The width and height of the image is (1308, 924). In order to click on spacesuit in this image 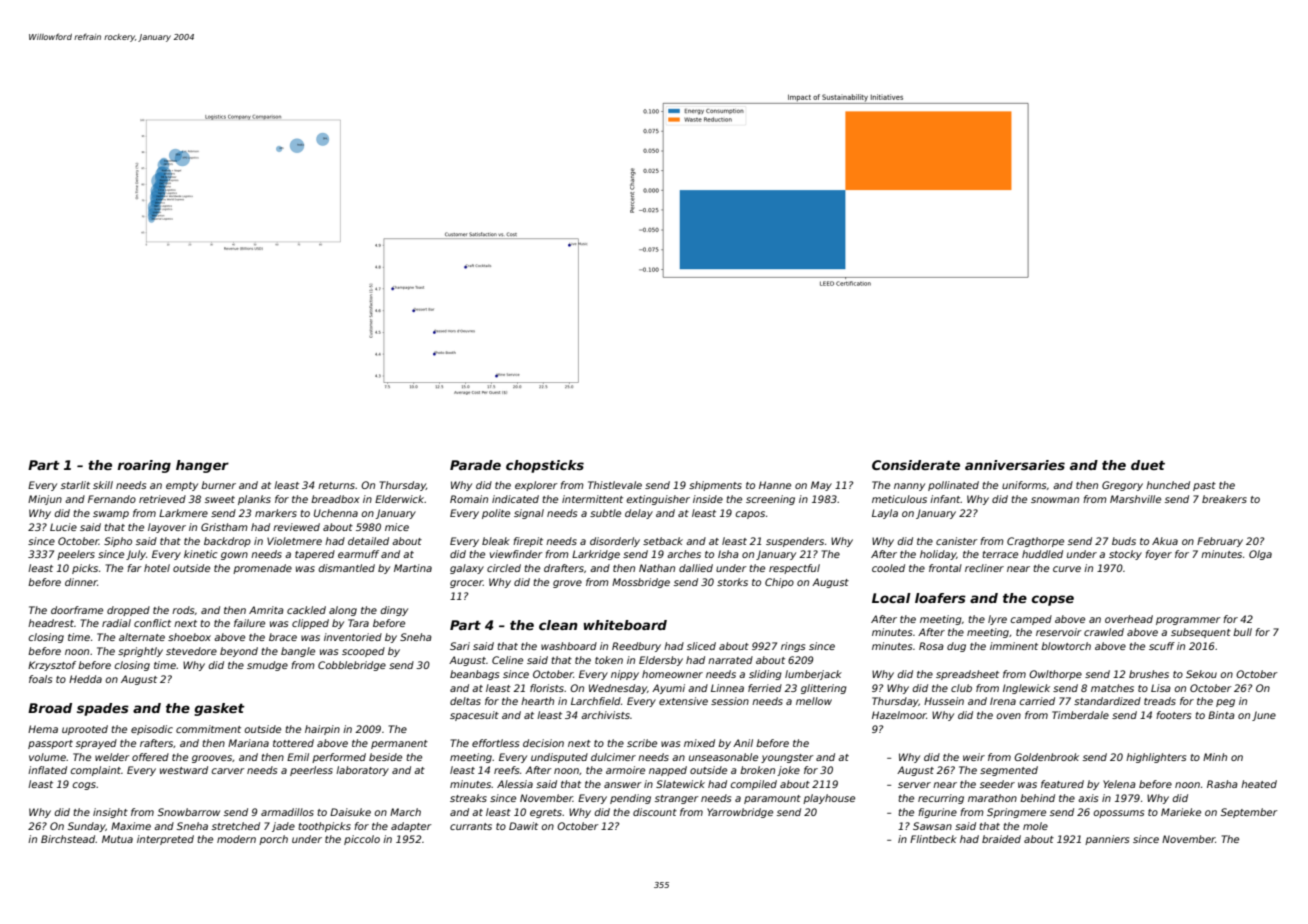, I will do `click(474, 716)`.
